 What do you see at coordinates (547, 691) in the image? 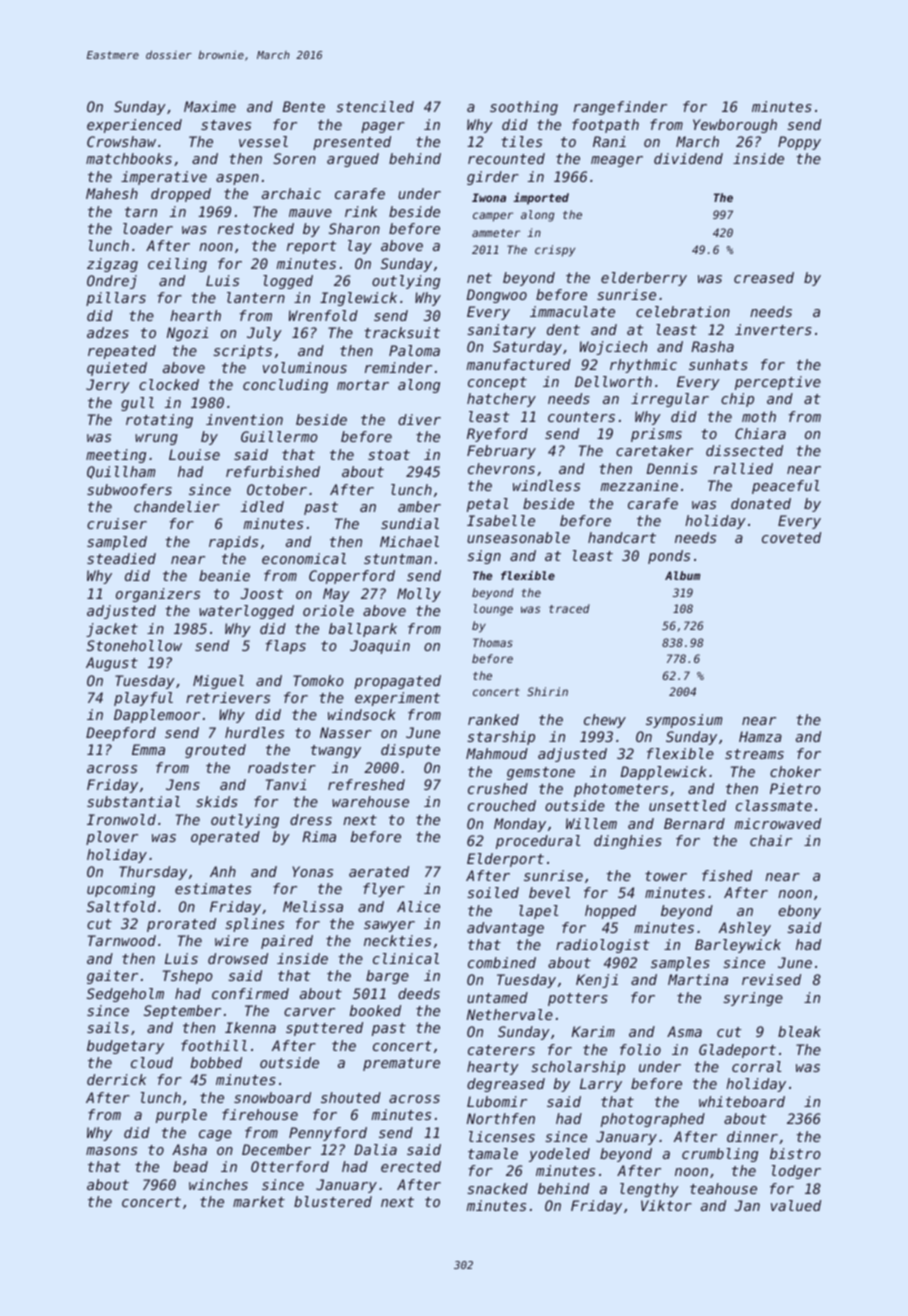
I see `Shirin` at bounding box center [547, 691].
